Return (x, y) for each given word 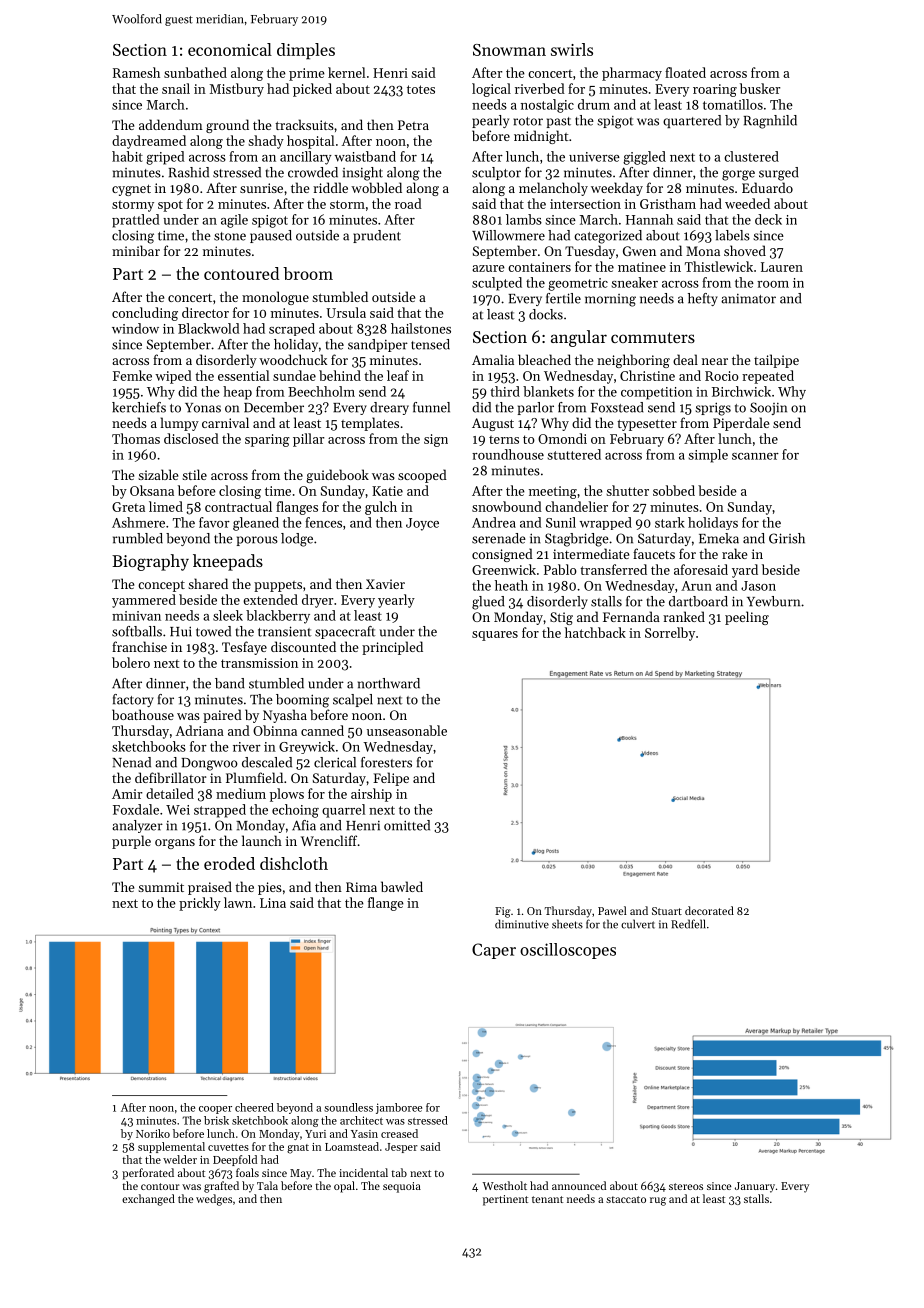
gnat (298, 1149)
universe (594, 157)
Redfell (688, 924)
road (408, 203)
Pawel (612, 910)
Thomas (136, 438)
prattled (136, 221)
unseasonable (407, 730)
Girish (787, 538)
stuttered (574, 454)
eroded (229, 863)
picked (312, 90)
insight (363, 174)
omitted (407, 825)
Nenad (131, 762)
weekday (617, 189)
